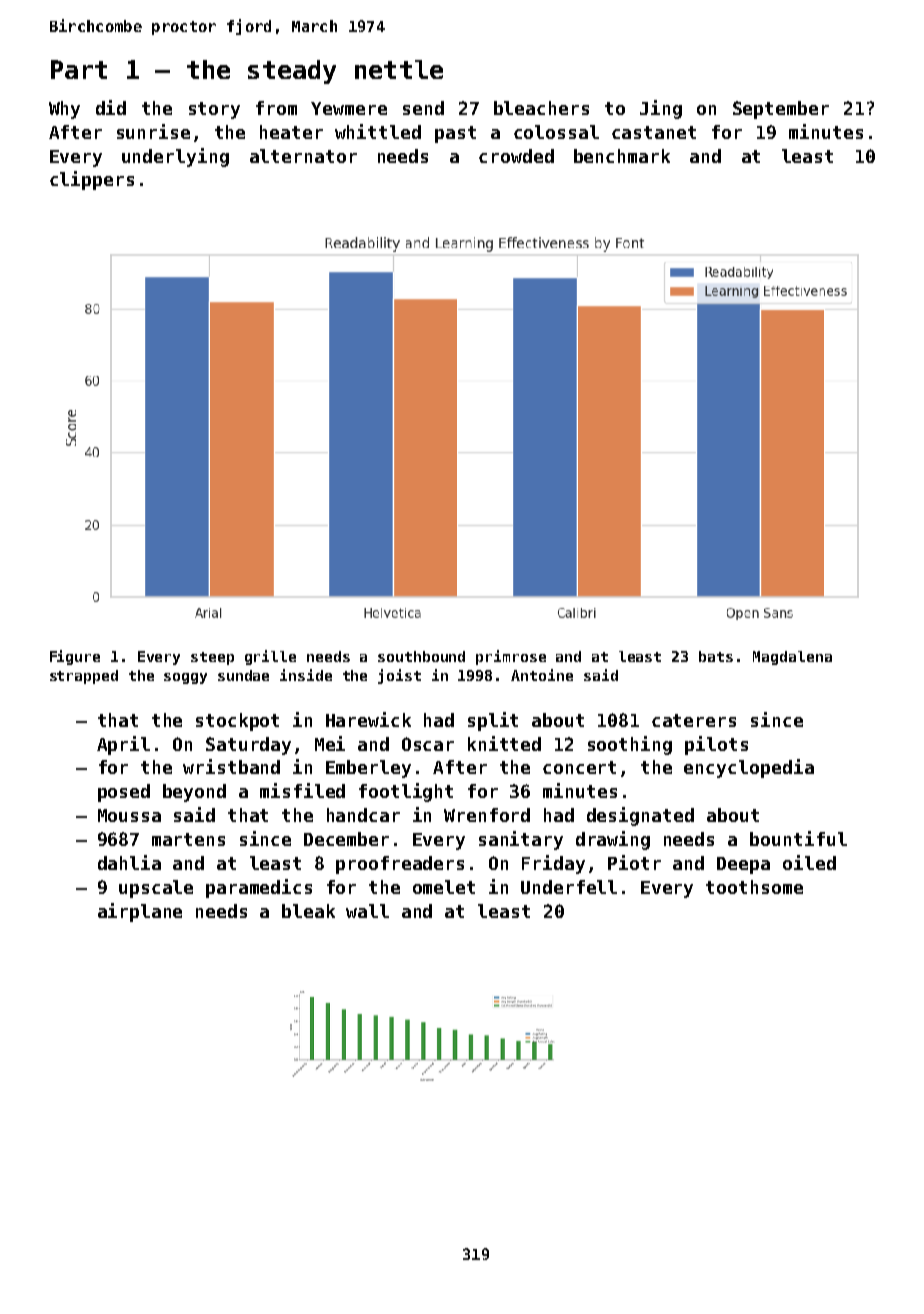 This document has width=924, height=1314. What do you see at coordinates (111, 107) in the document?
I see `did` at bounding box center [111, 107].
